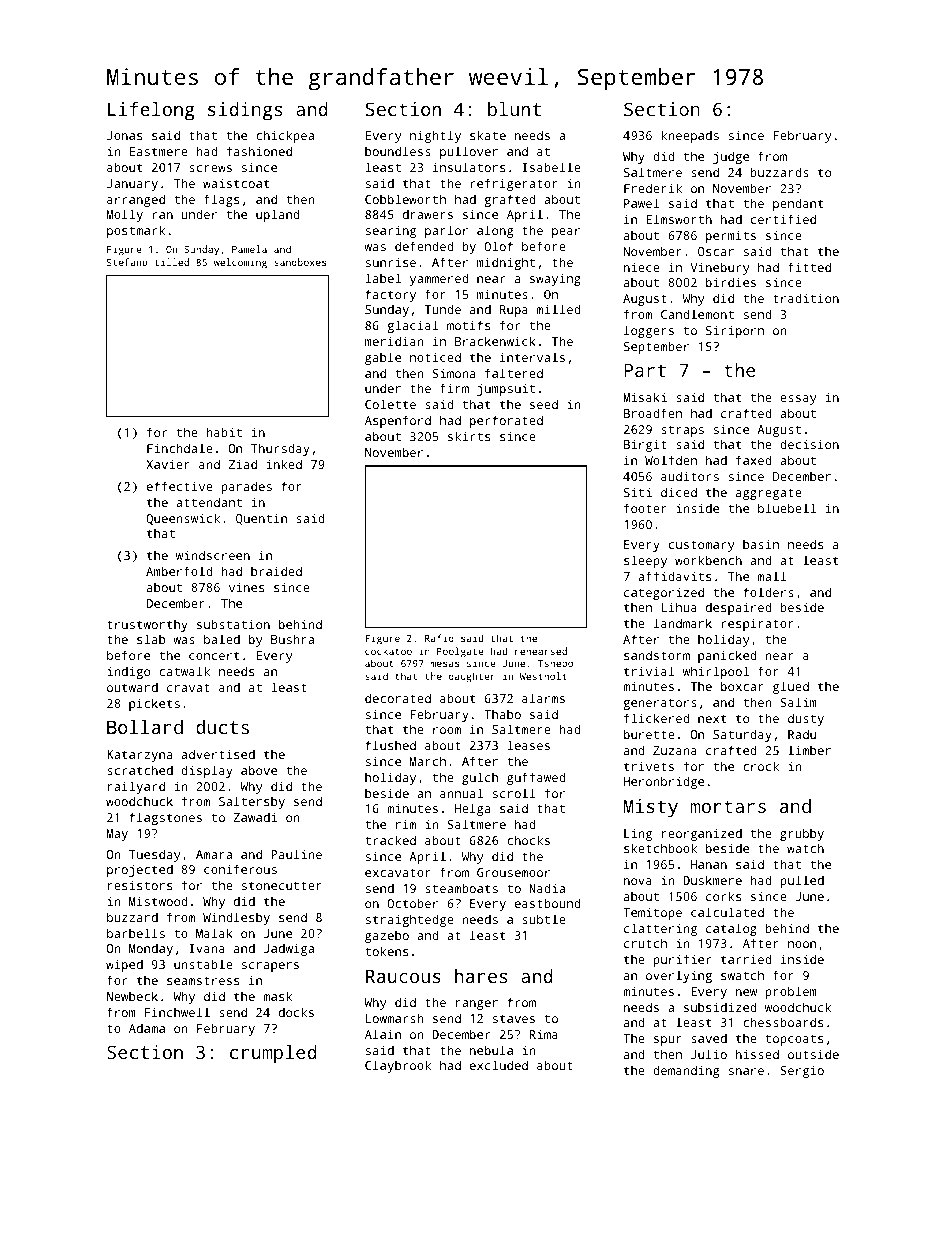 The height and width of the screenshot is (1233, 952). What do you see at coordinates (686, 1071) in the screenshot?
I see `demanding` at bounding box center [686, 1071].
